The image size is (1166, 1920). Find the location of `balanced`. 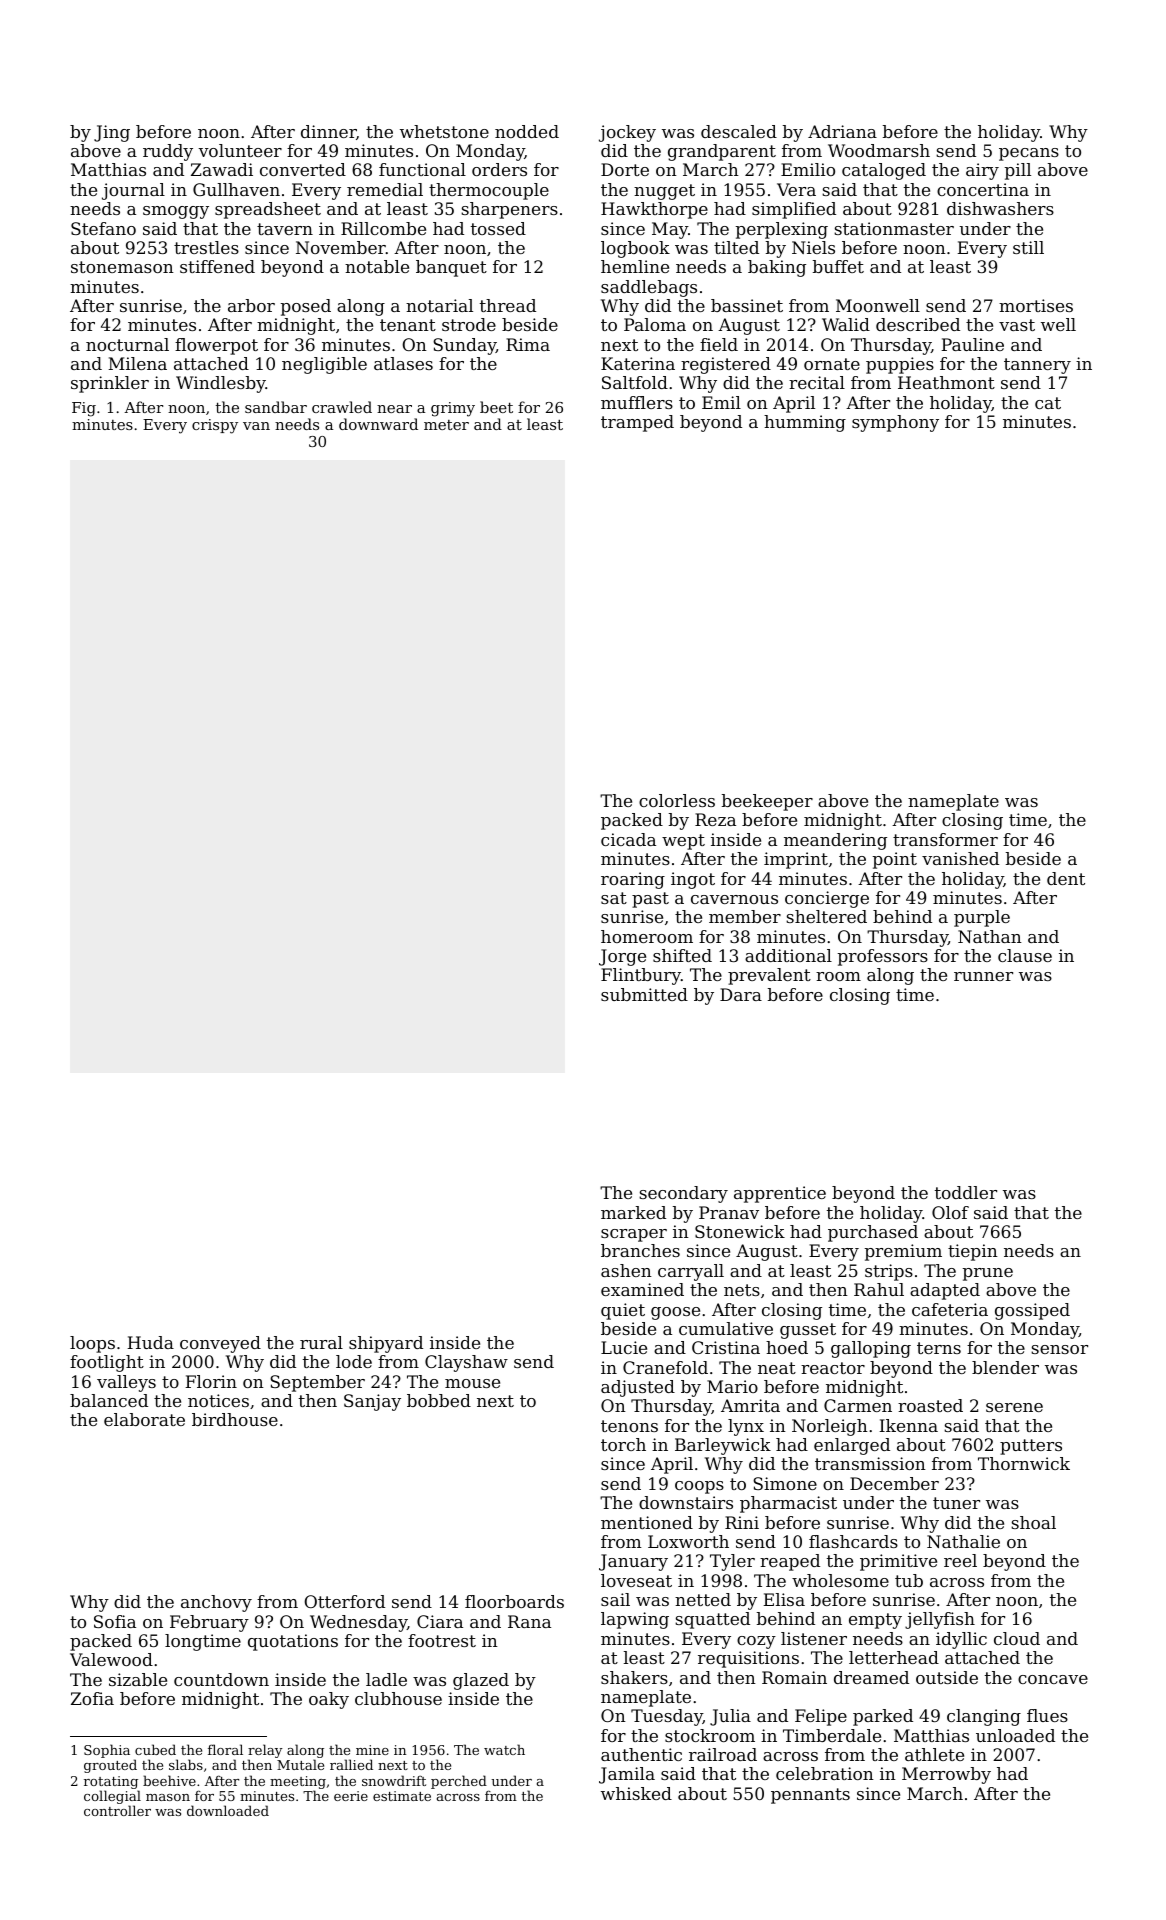

balanced is located at coordinates (109, 1400).
